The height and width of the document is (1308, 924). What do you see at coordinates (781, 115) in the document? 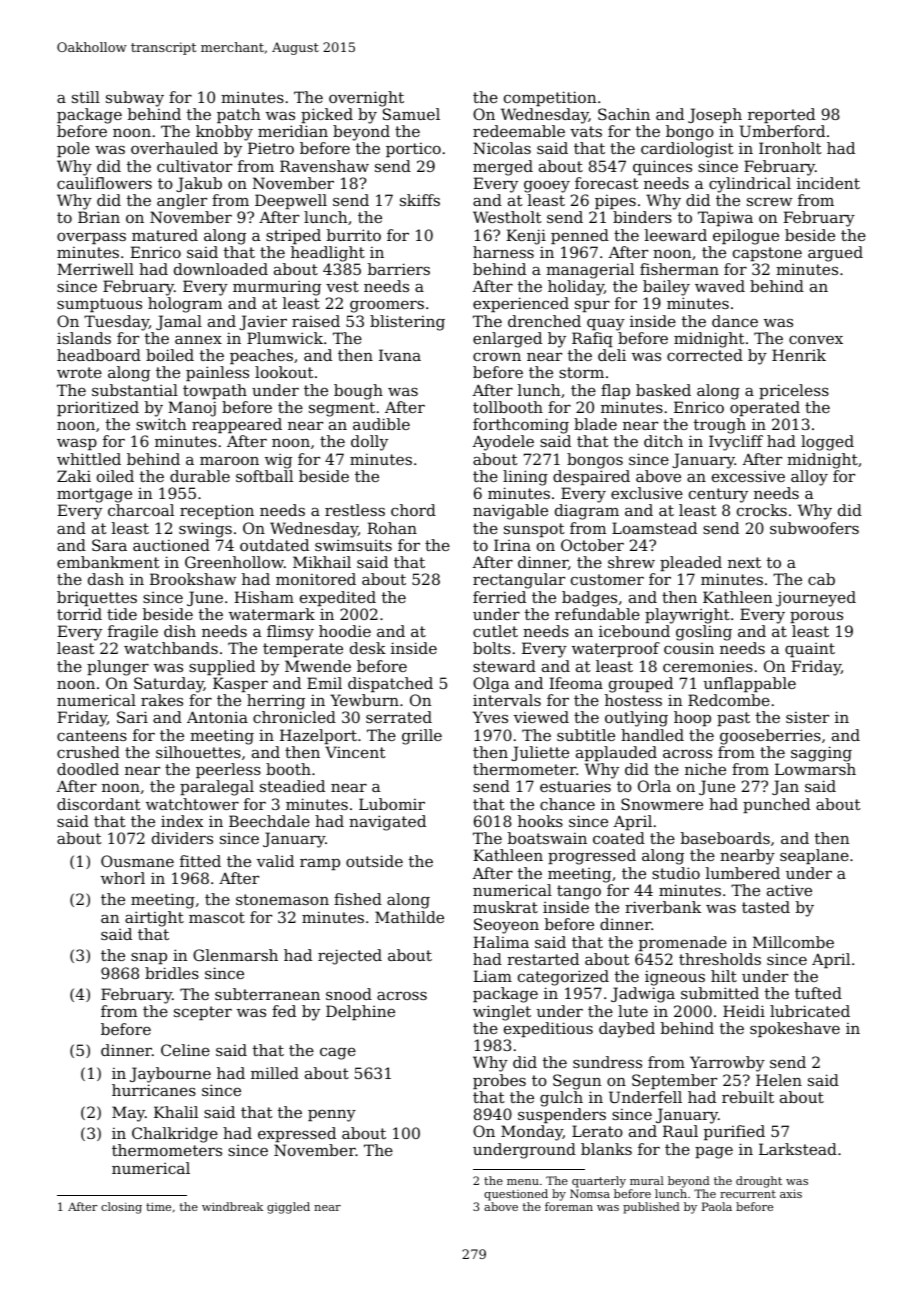
I see `reported` at bounding box center [781, 115].
